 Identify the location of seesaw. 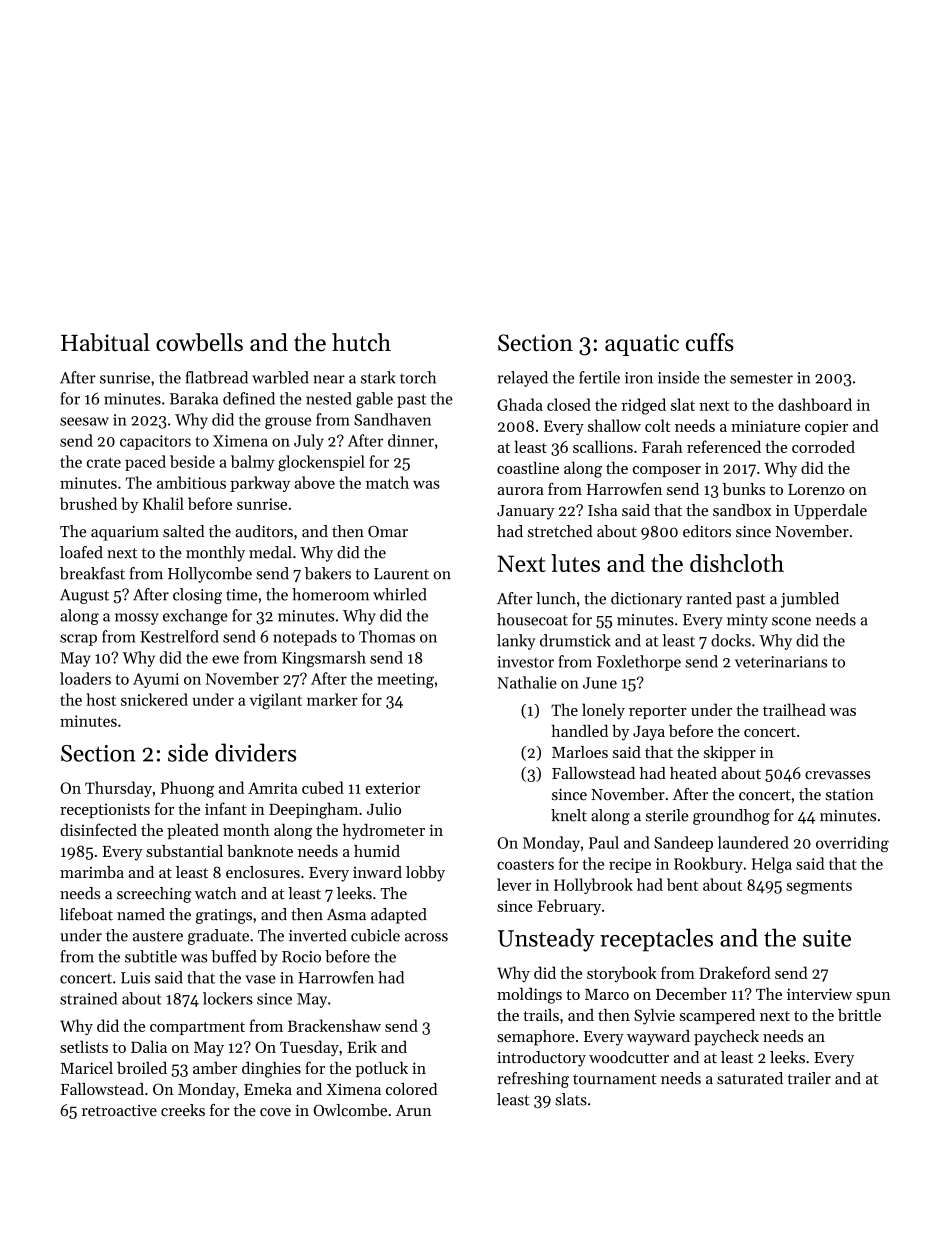
(84, 421).
